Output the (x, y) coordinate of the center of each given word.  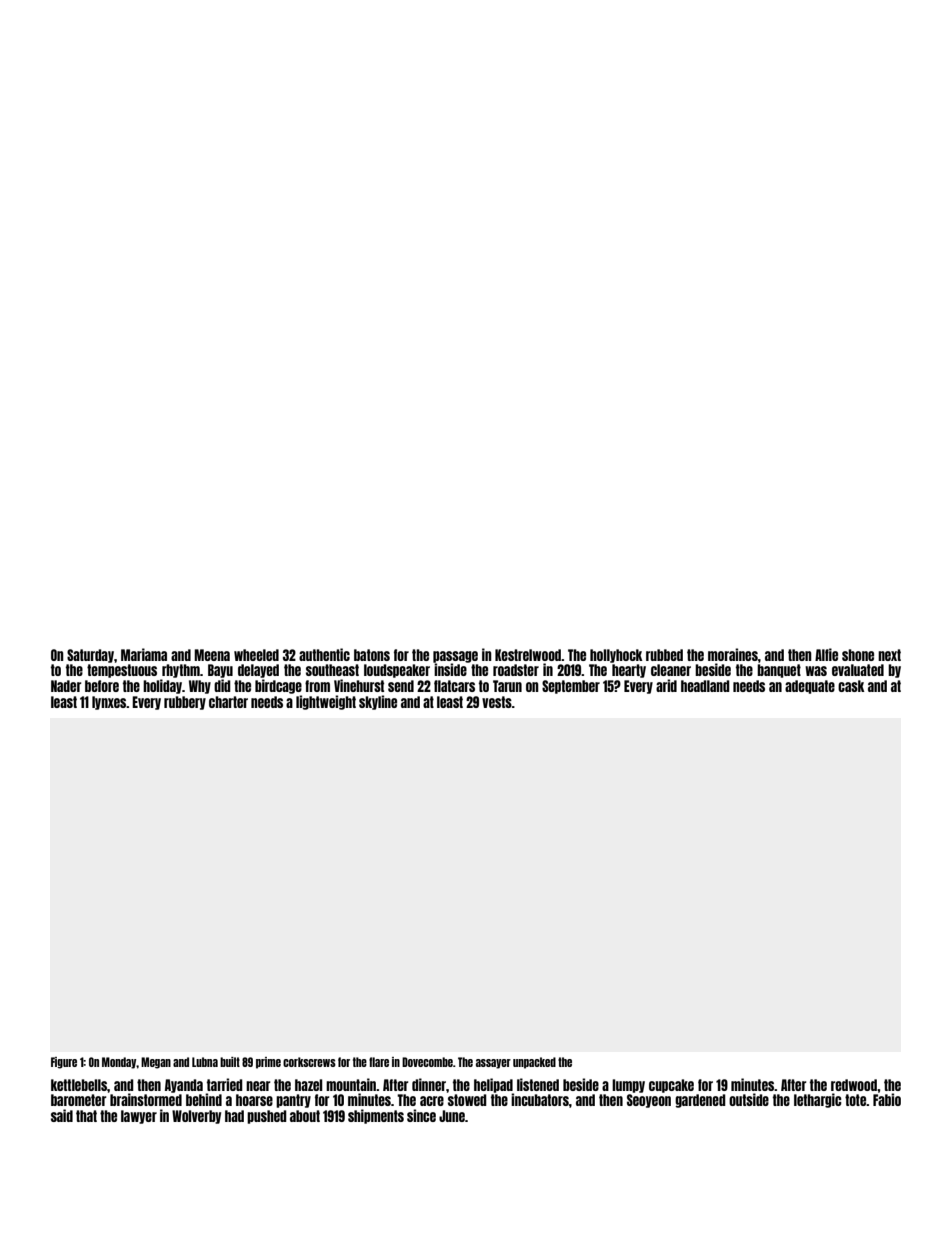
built (230, 1062)
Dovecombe (427, 1062)
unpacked (534, 1063)
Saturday (90, 656)
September (571, 687)
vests (497, 702)
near (258, 1086)
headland (705, 686)
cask (851, 686)
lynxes (109, 703)
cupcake (671, 1086)
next (889, 655)
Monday (119, 1063)
